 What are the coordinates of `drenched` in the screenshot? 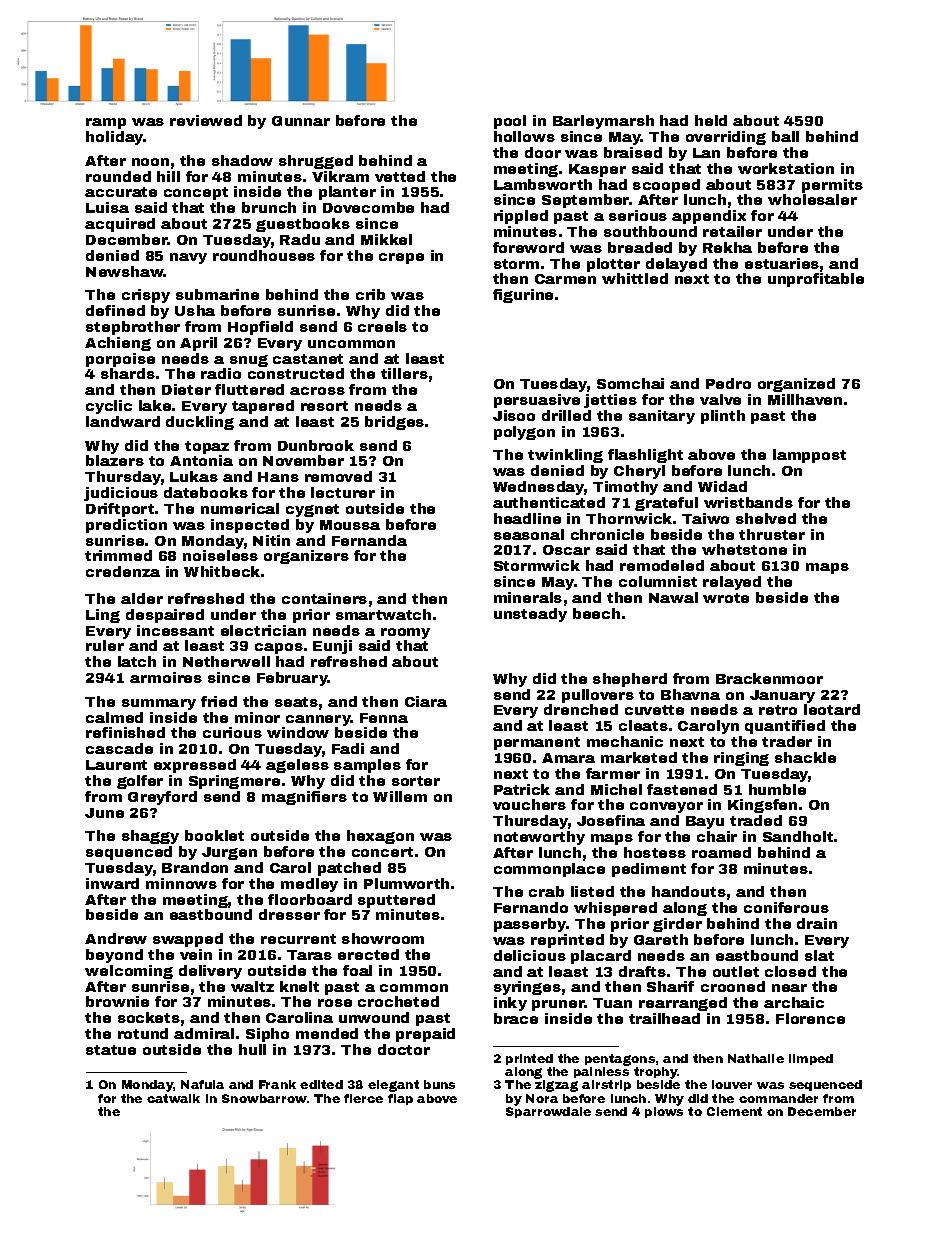 It's located at (581, 709).
